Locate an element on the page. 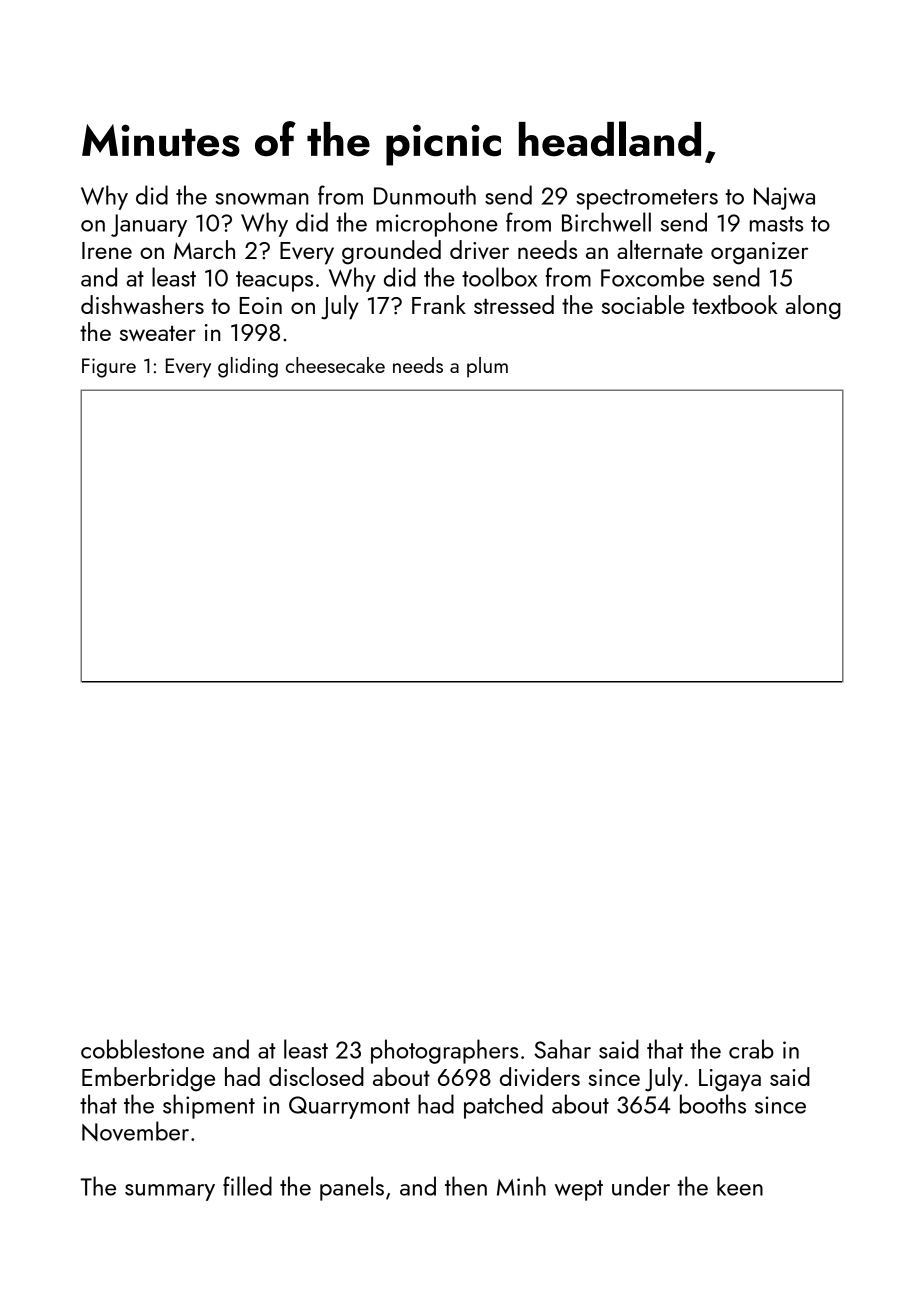 This document has width=924, height=1311. summary is located at coordinates (170, 1192).
